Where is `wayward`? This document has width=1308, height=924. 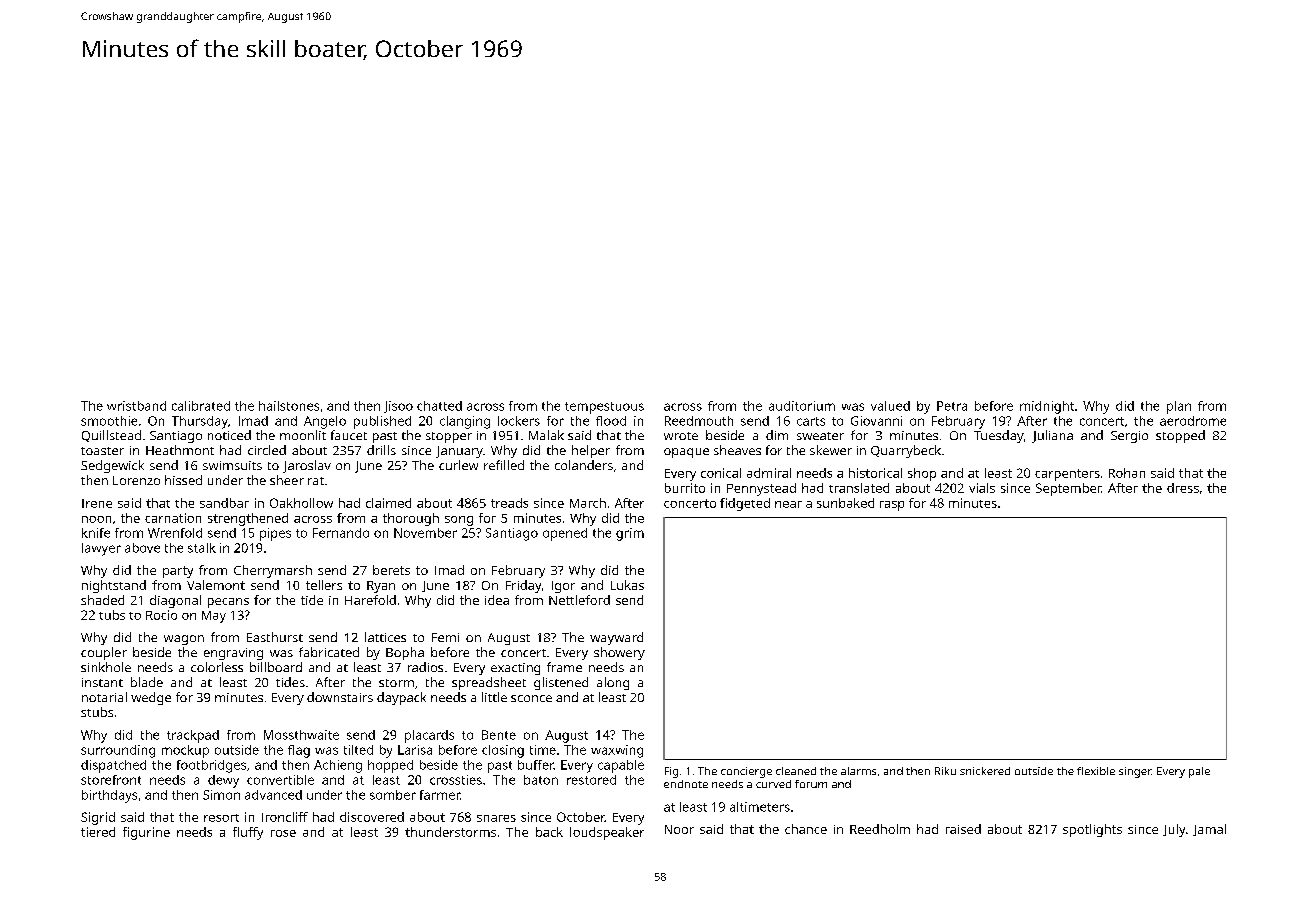 wayward is located at coordinates (616, 638).
